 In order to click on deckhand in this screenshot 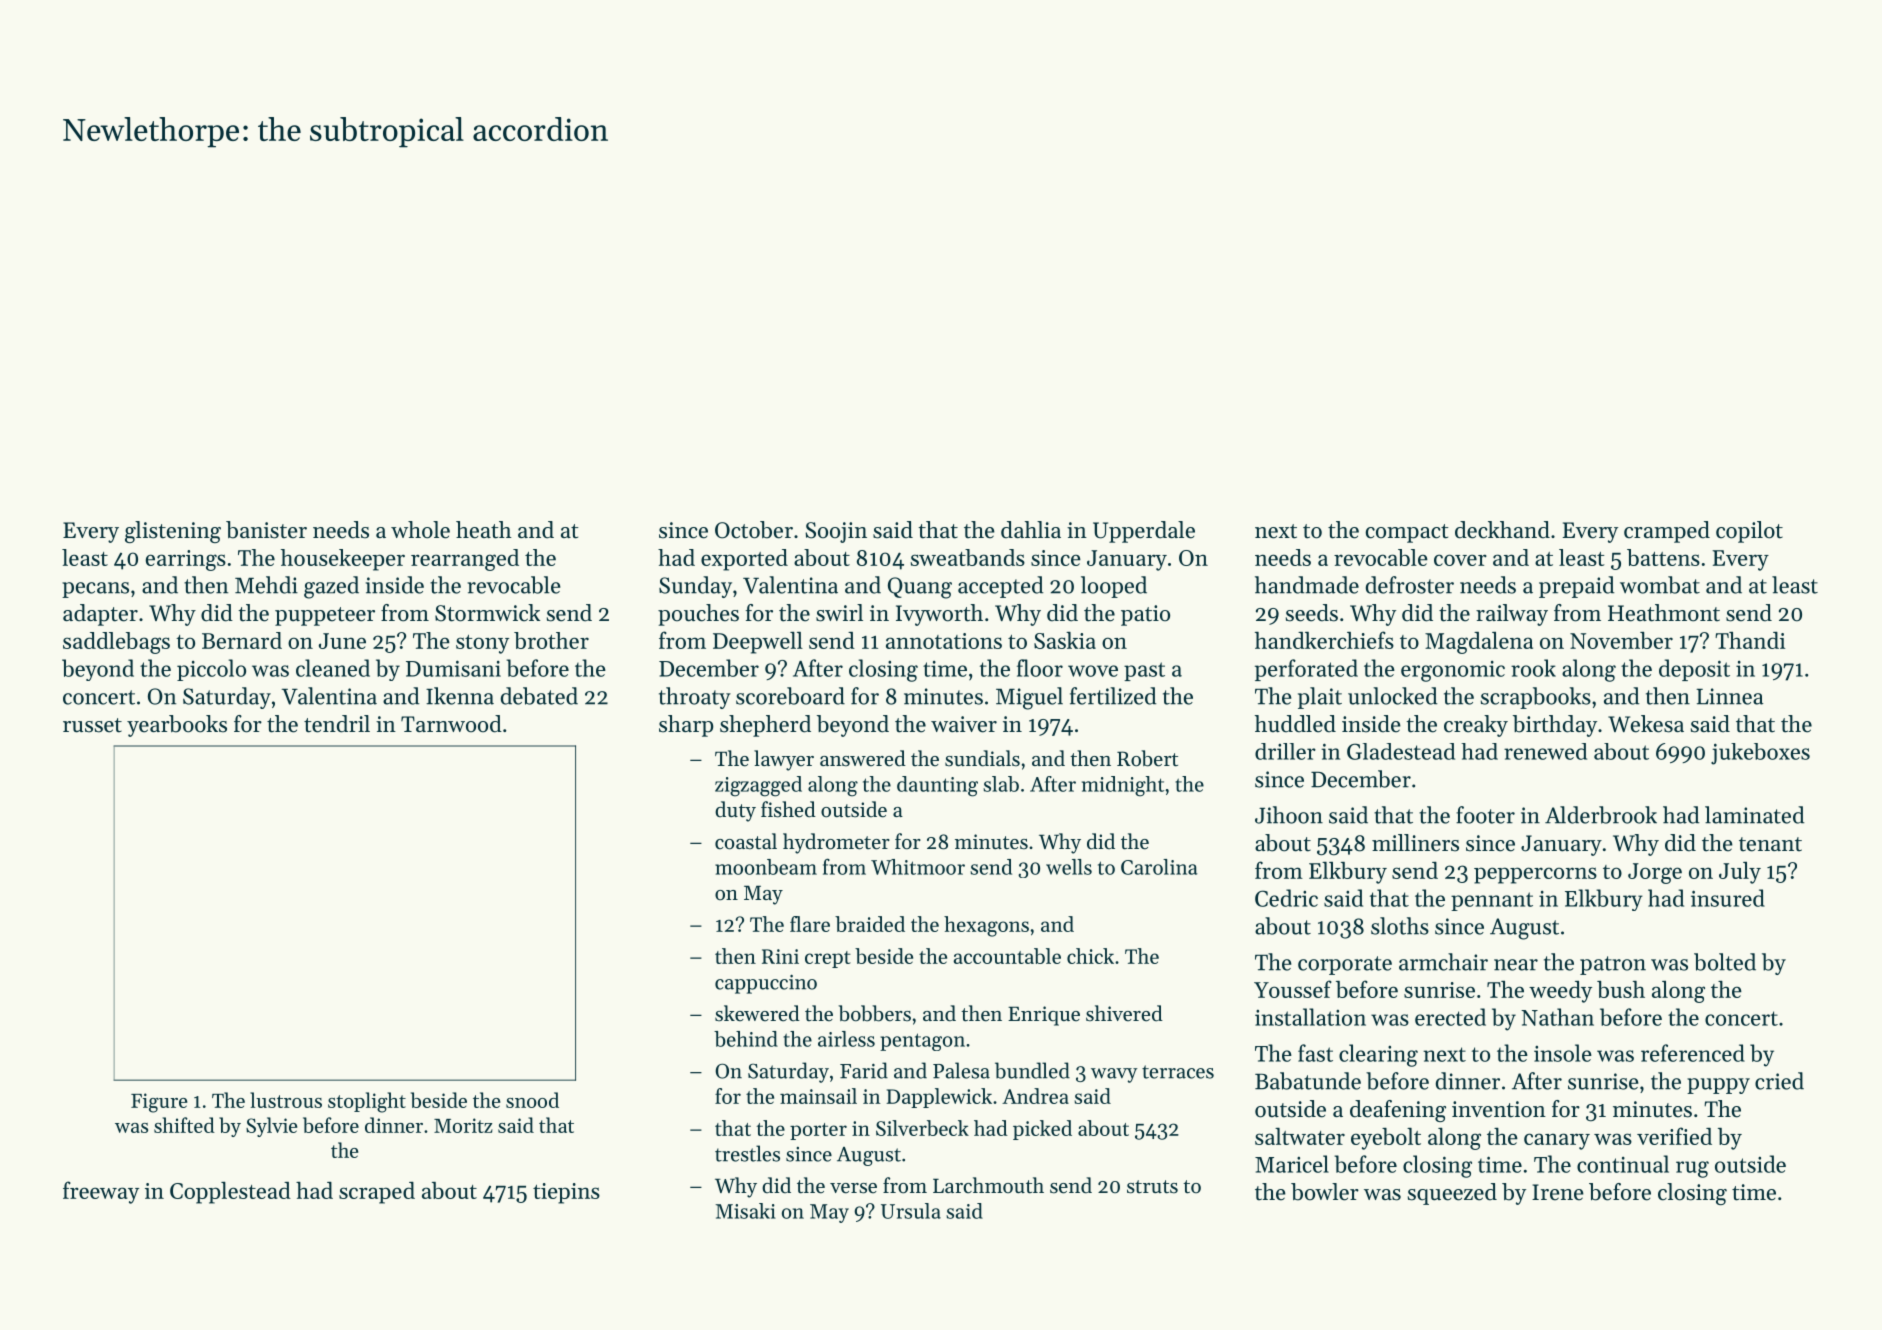, I will do `click(1502, 530)`.
